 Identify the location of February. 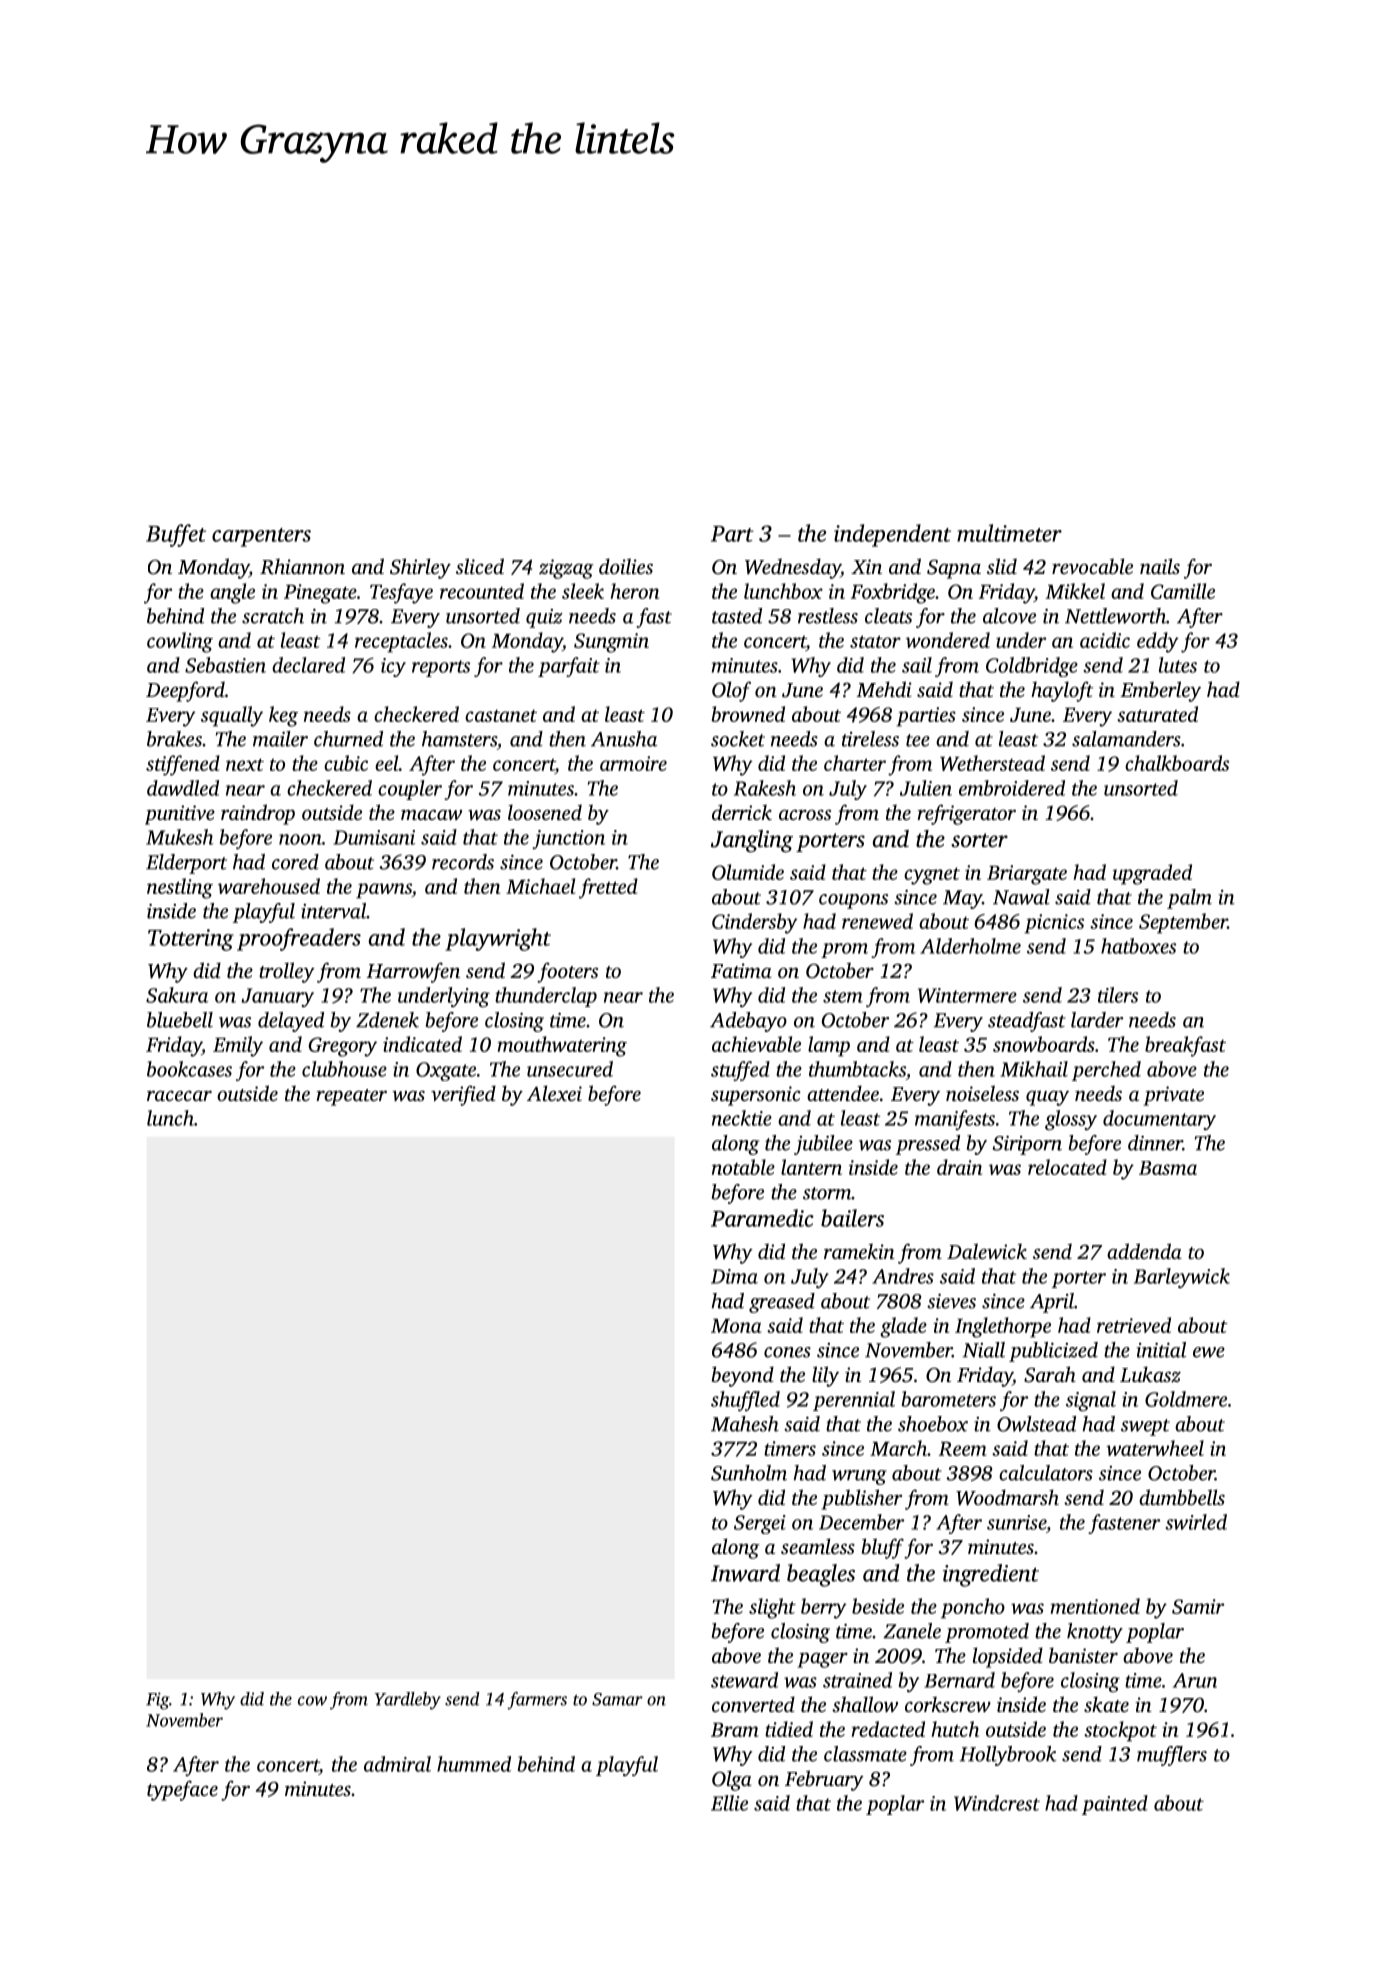
(824, 1780).
